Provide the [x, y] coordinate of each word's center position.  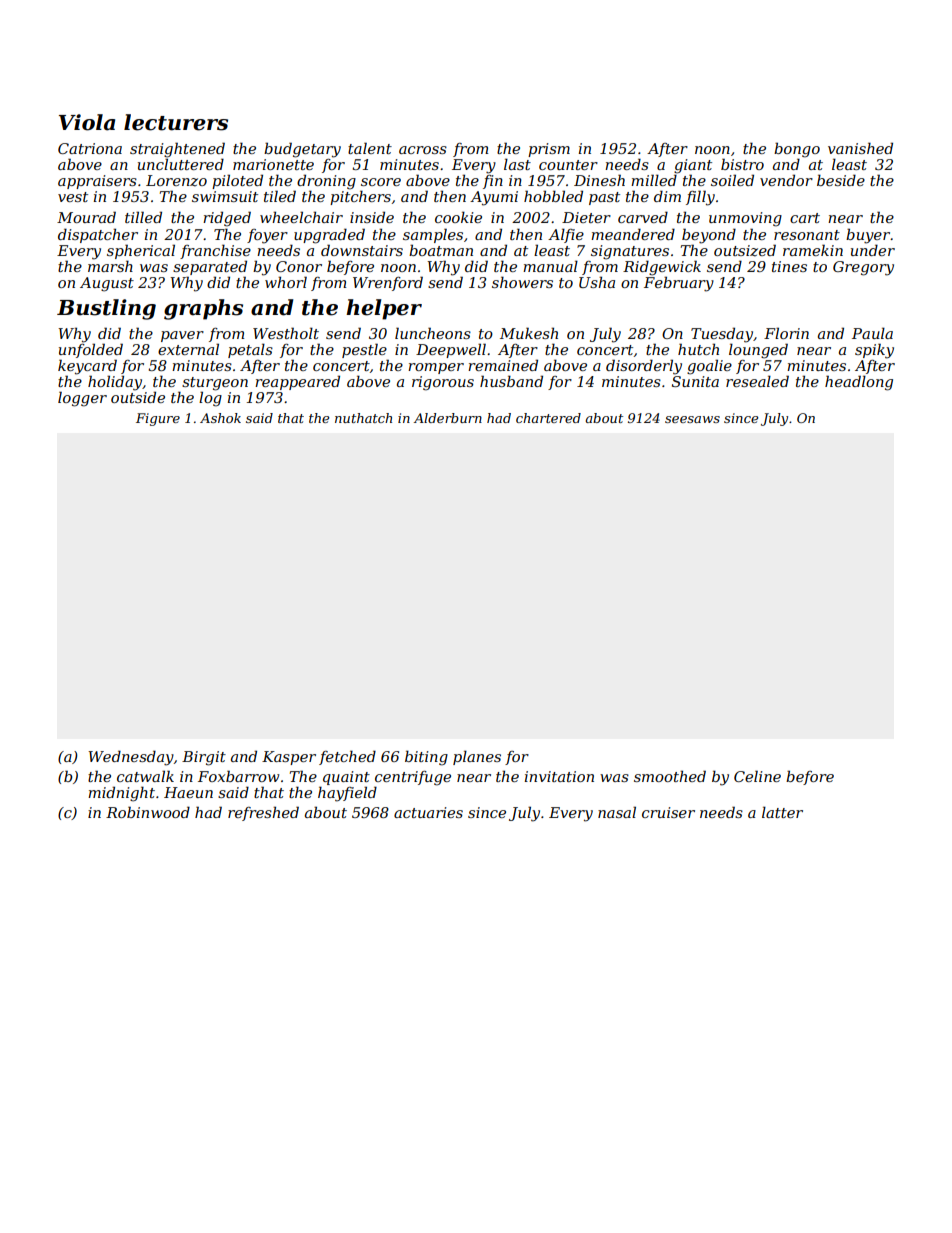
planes [477, 757]
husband [511, 381]
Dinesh [599, 180]
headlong [859, 383]
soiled [732, 180]
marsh [110, 266]
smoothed [670, 776]
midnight [121, 794]
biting [426, 758]
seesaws [692, 419]
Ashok [220, 418]
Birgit [204, 758]
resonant [807, 235]
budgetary [302, 150]
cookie [458, 217]
